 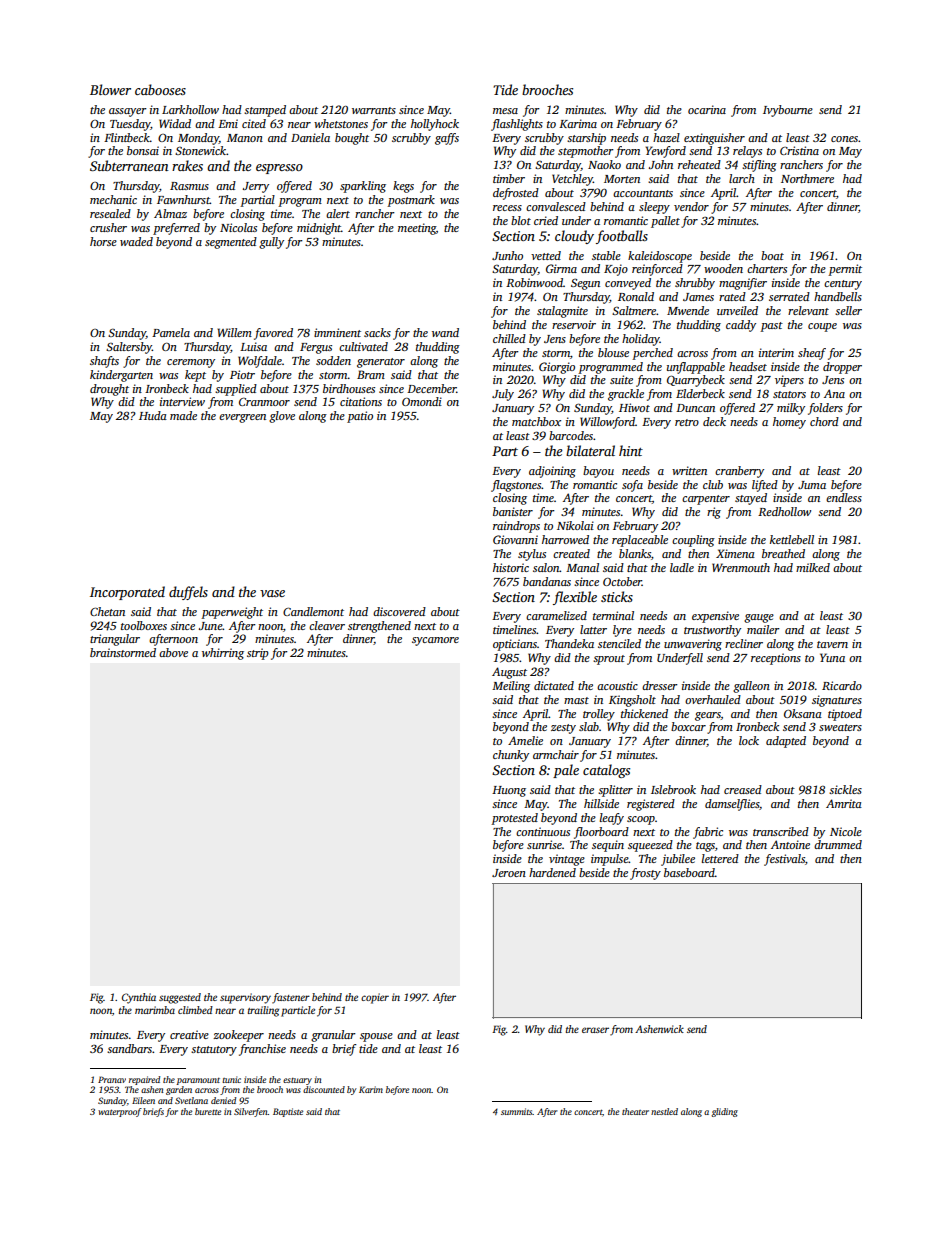 I want to click on recess, so click(x=507, y=208).
